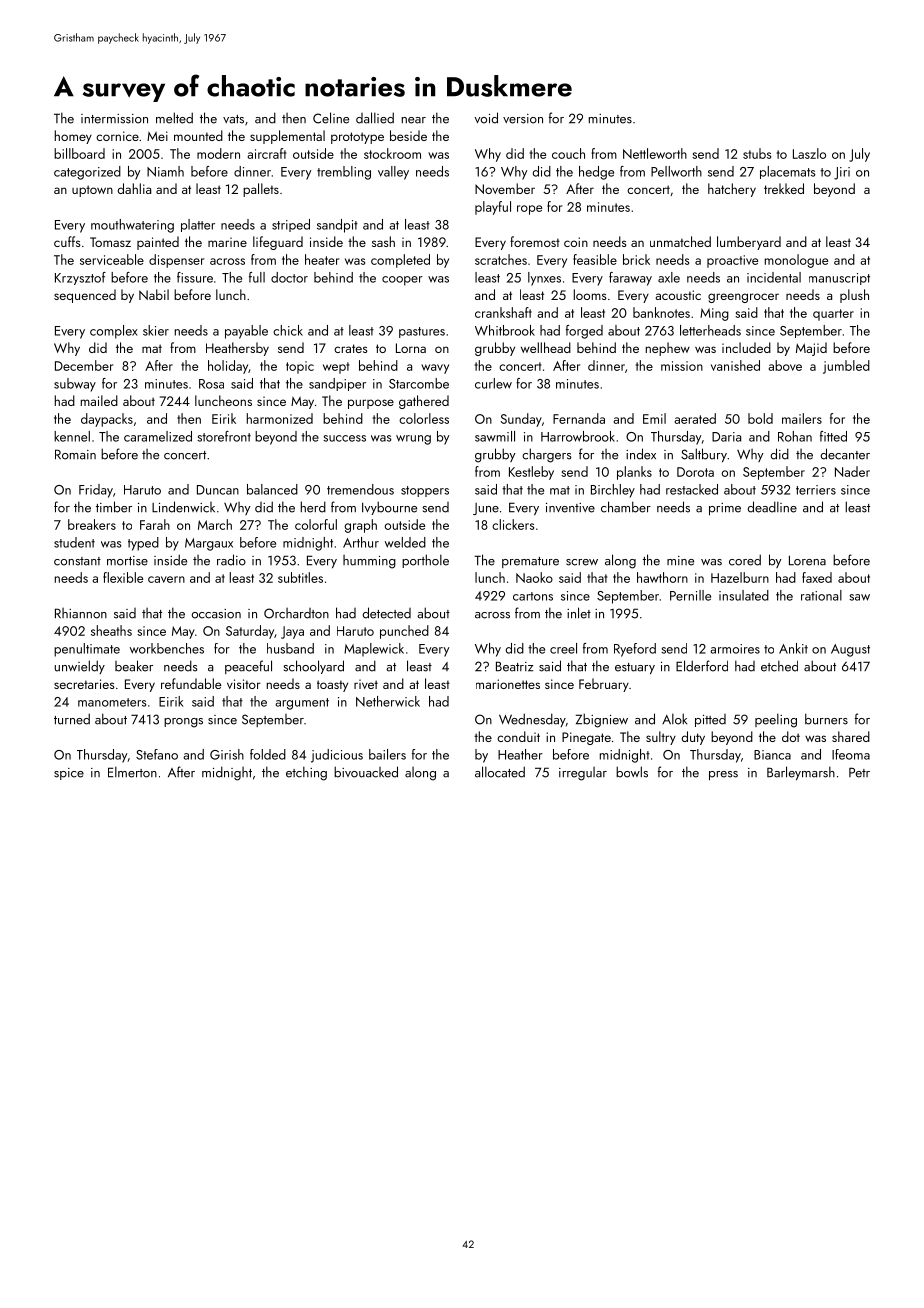 The height and width of the screenshot is (1308, 924). What do you see at coordinates (801, 773) in the screenshot?
I see `Barleymarsh` at bounding box center [801, 773].
